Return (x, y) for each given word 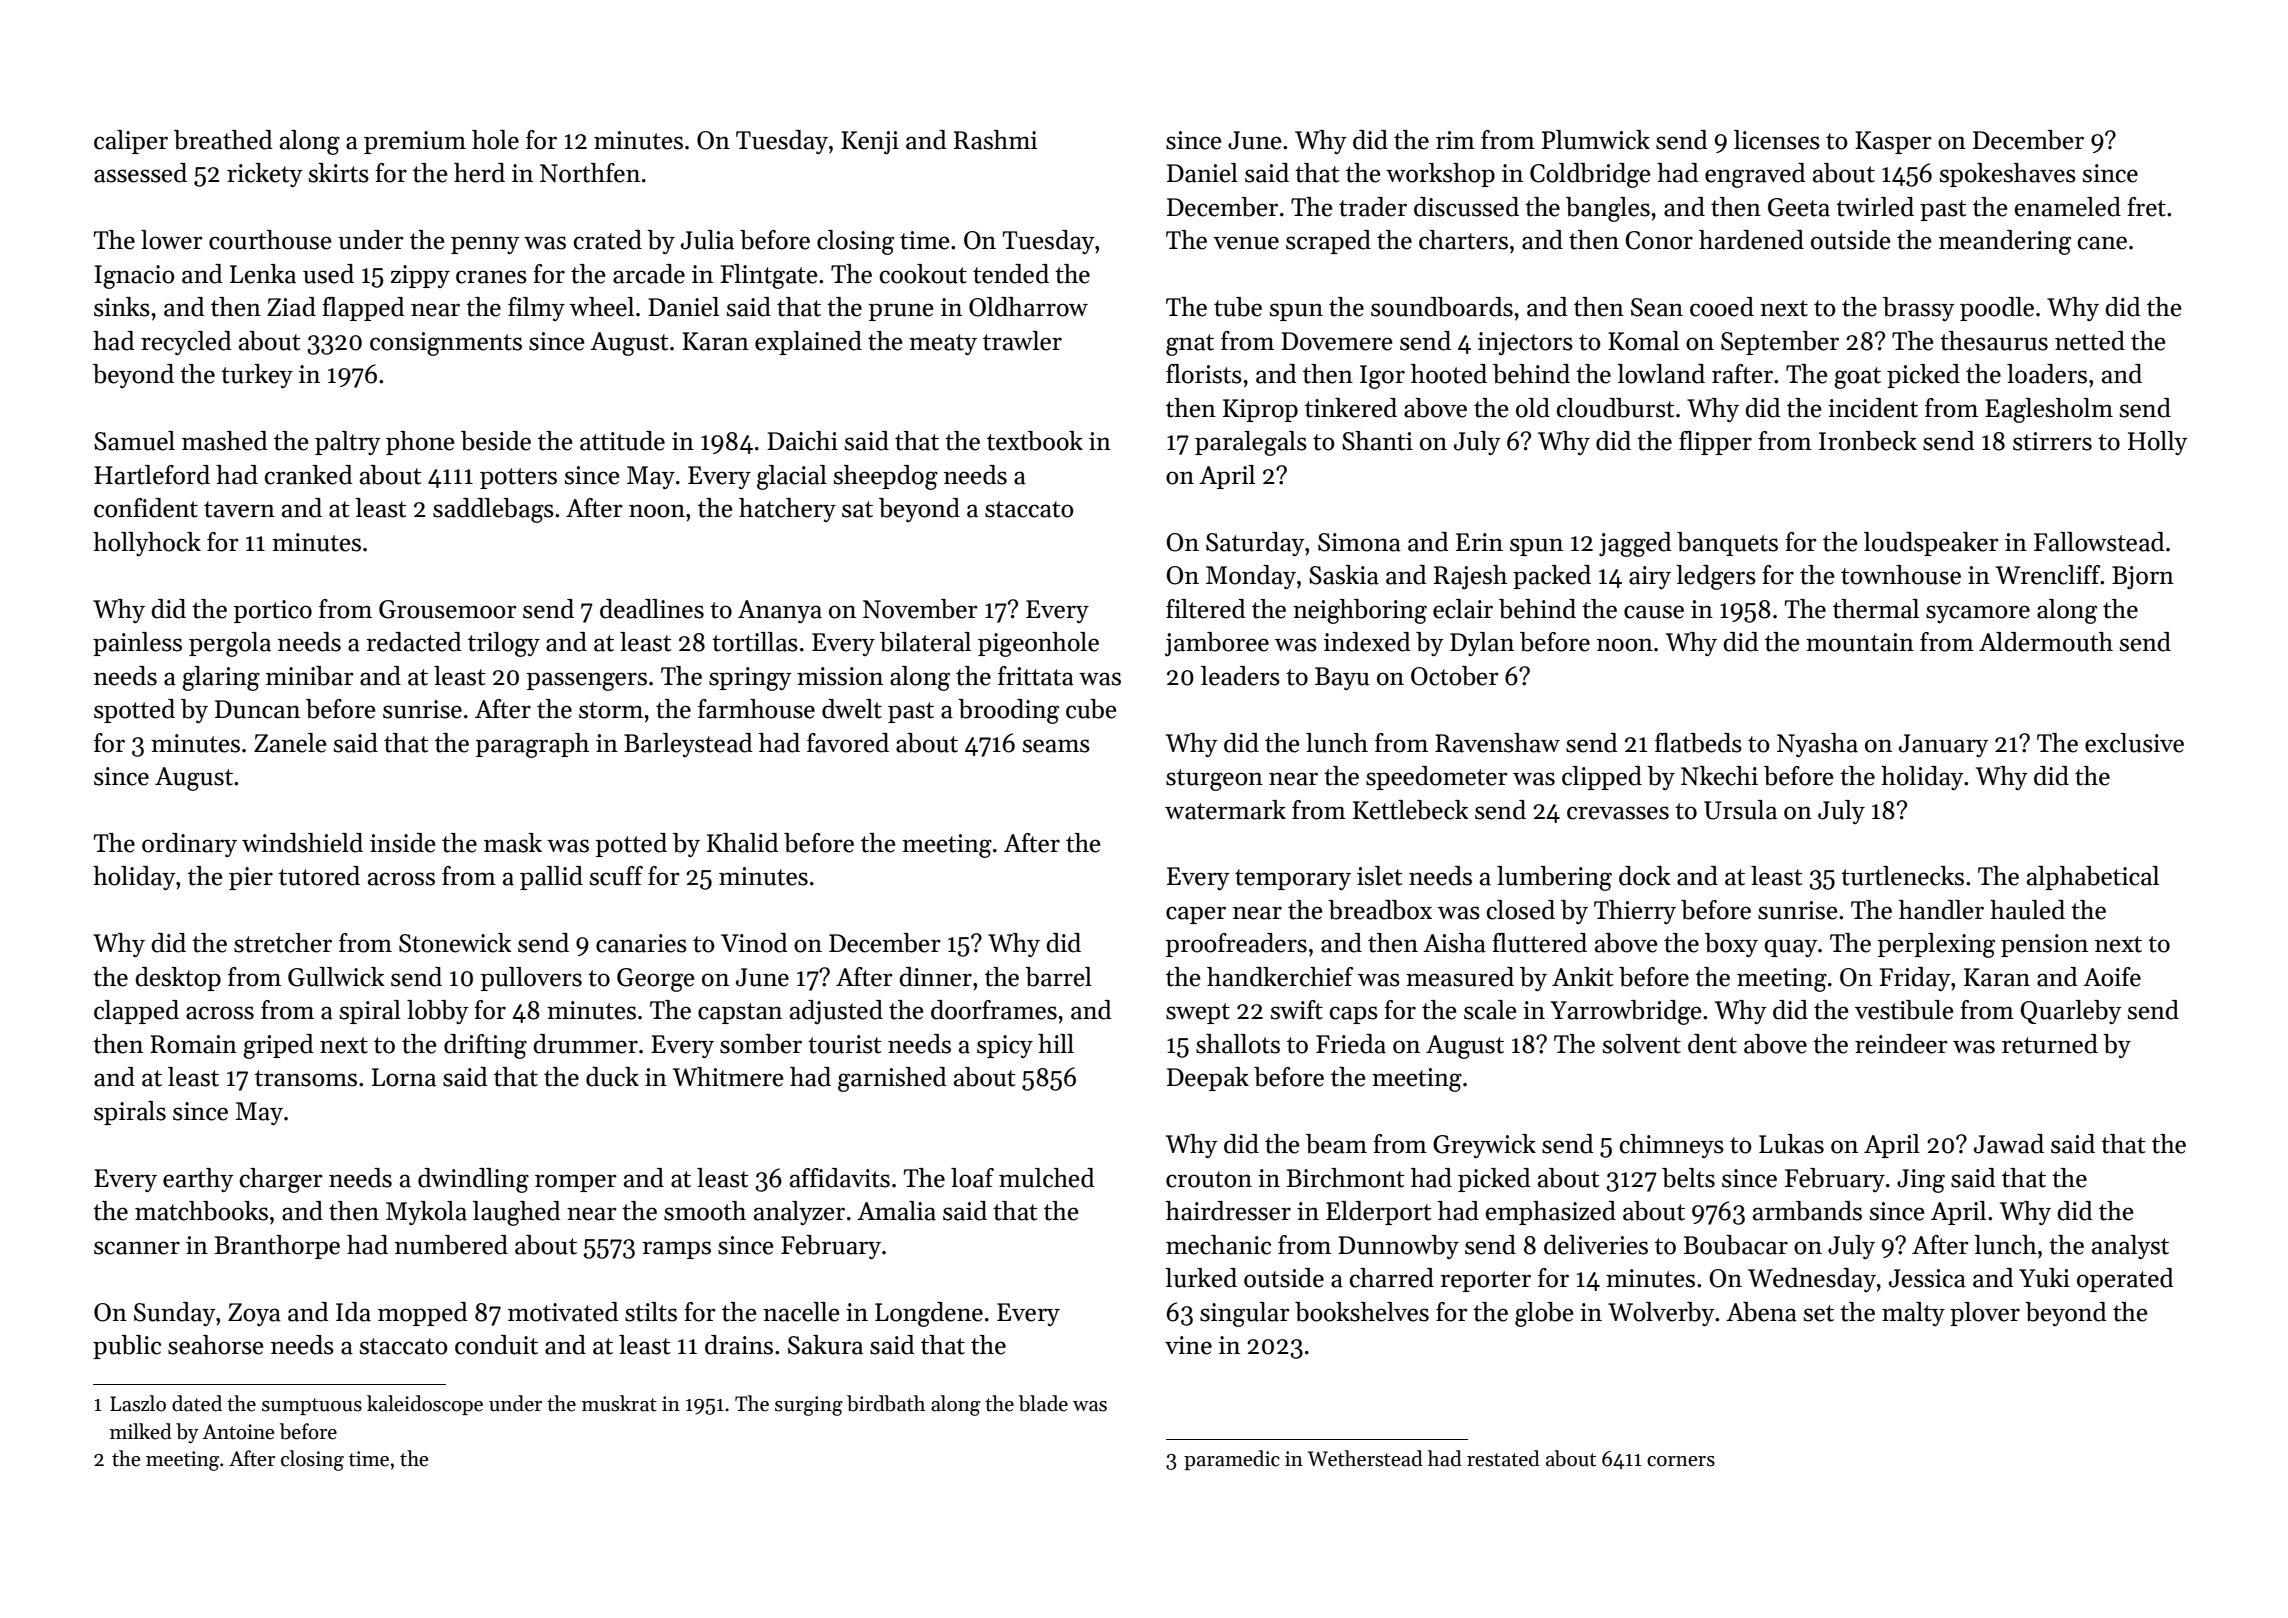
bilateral (925, 642)
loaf (972, 1178)
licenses (1777, 140)
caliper (131, 142)
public (127, 1347)
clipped (1602, 778)
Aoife (2112, 977)
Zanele (290, 743)
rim (1455, 140)
